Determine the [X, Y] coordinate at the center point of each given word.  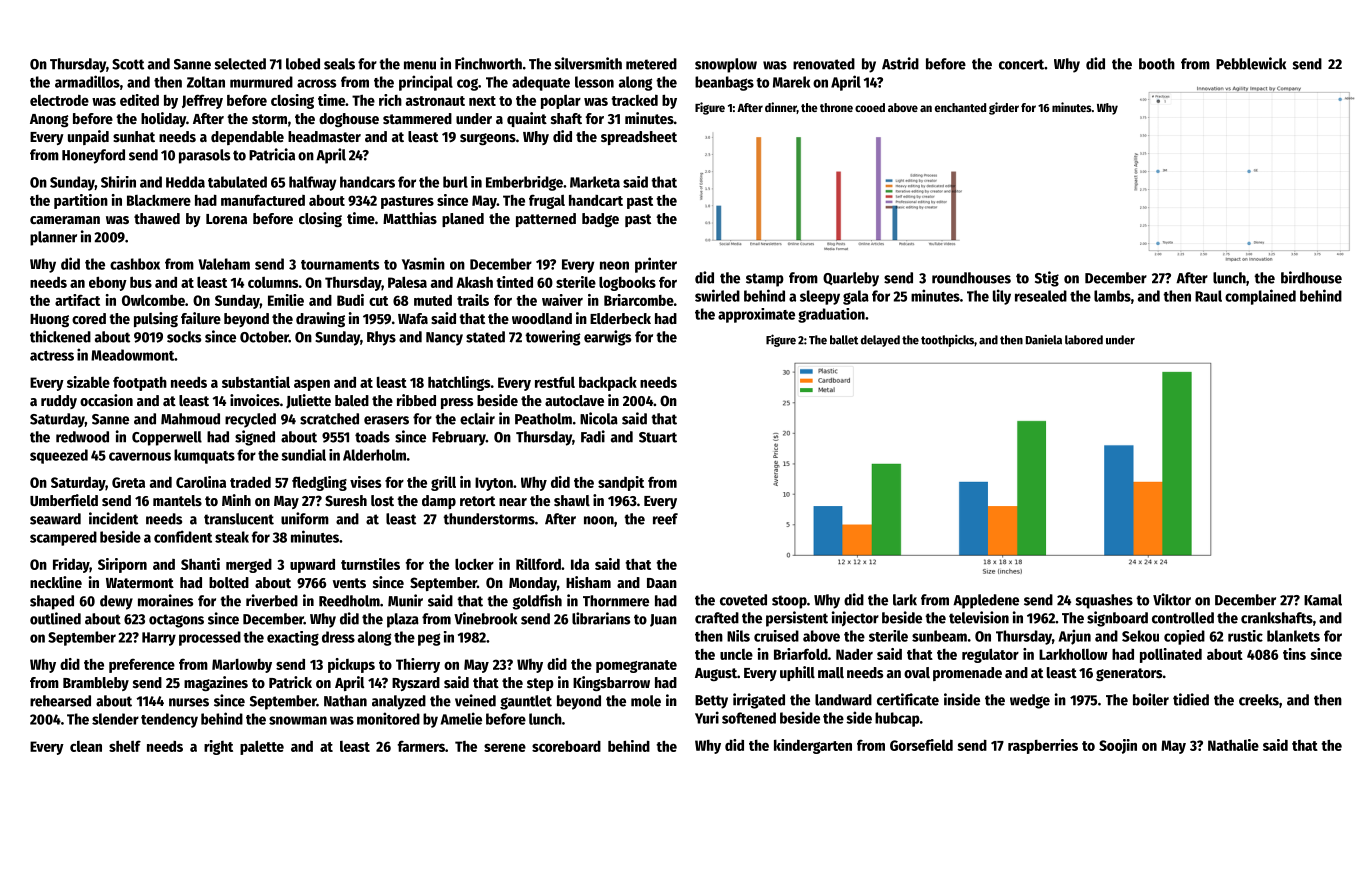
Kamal [1323, 600]
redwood [82, 437]
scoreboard [566, 746]
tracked [634, 100]
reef [665, 519]
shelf [125, 746]
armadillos [87, 81]
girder [1004, 108]
